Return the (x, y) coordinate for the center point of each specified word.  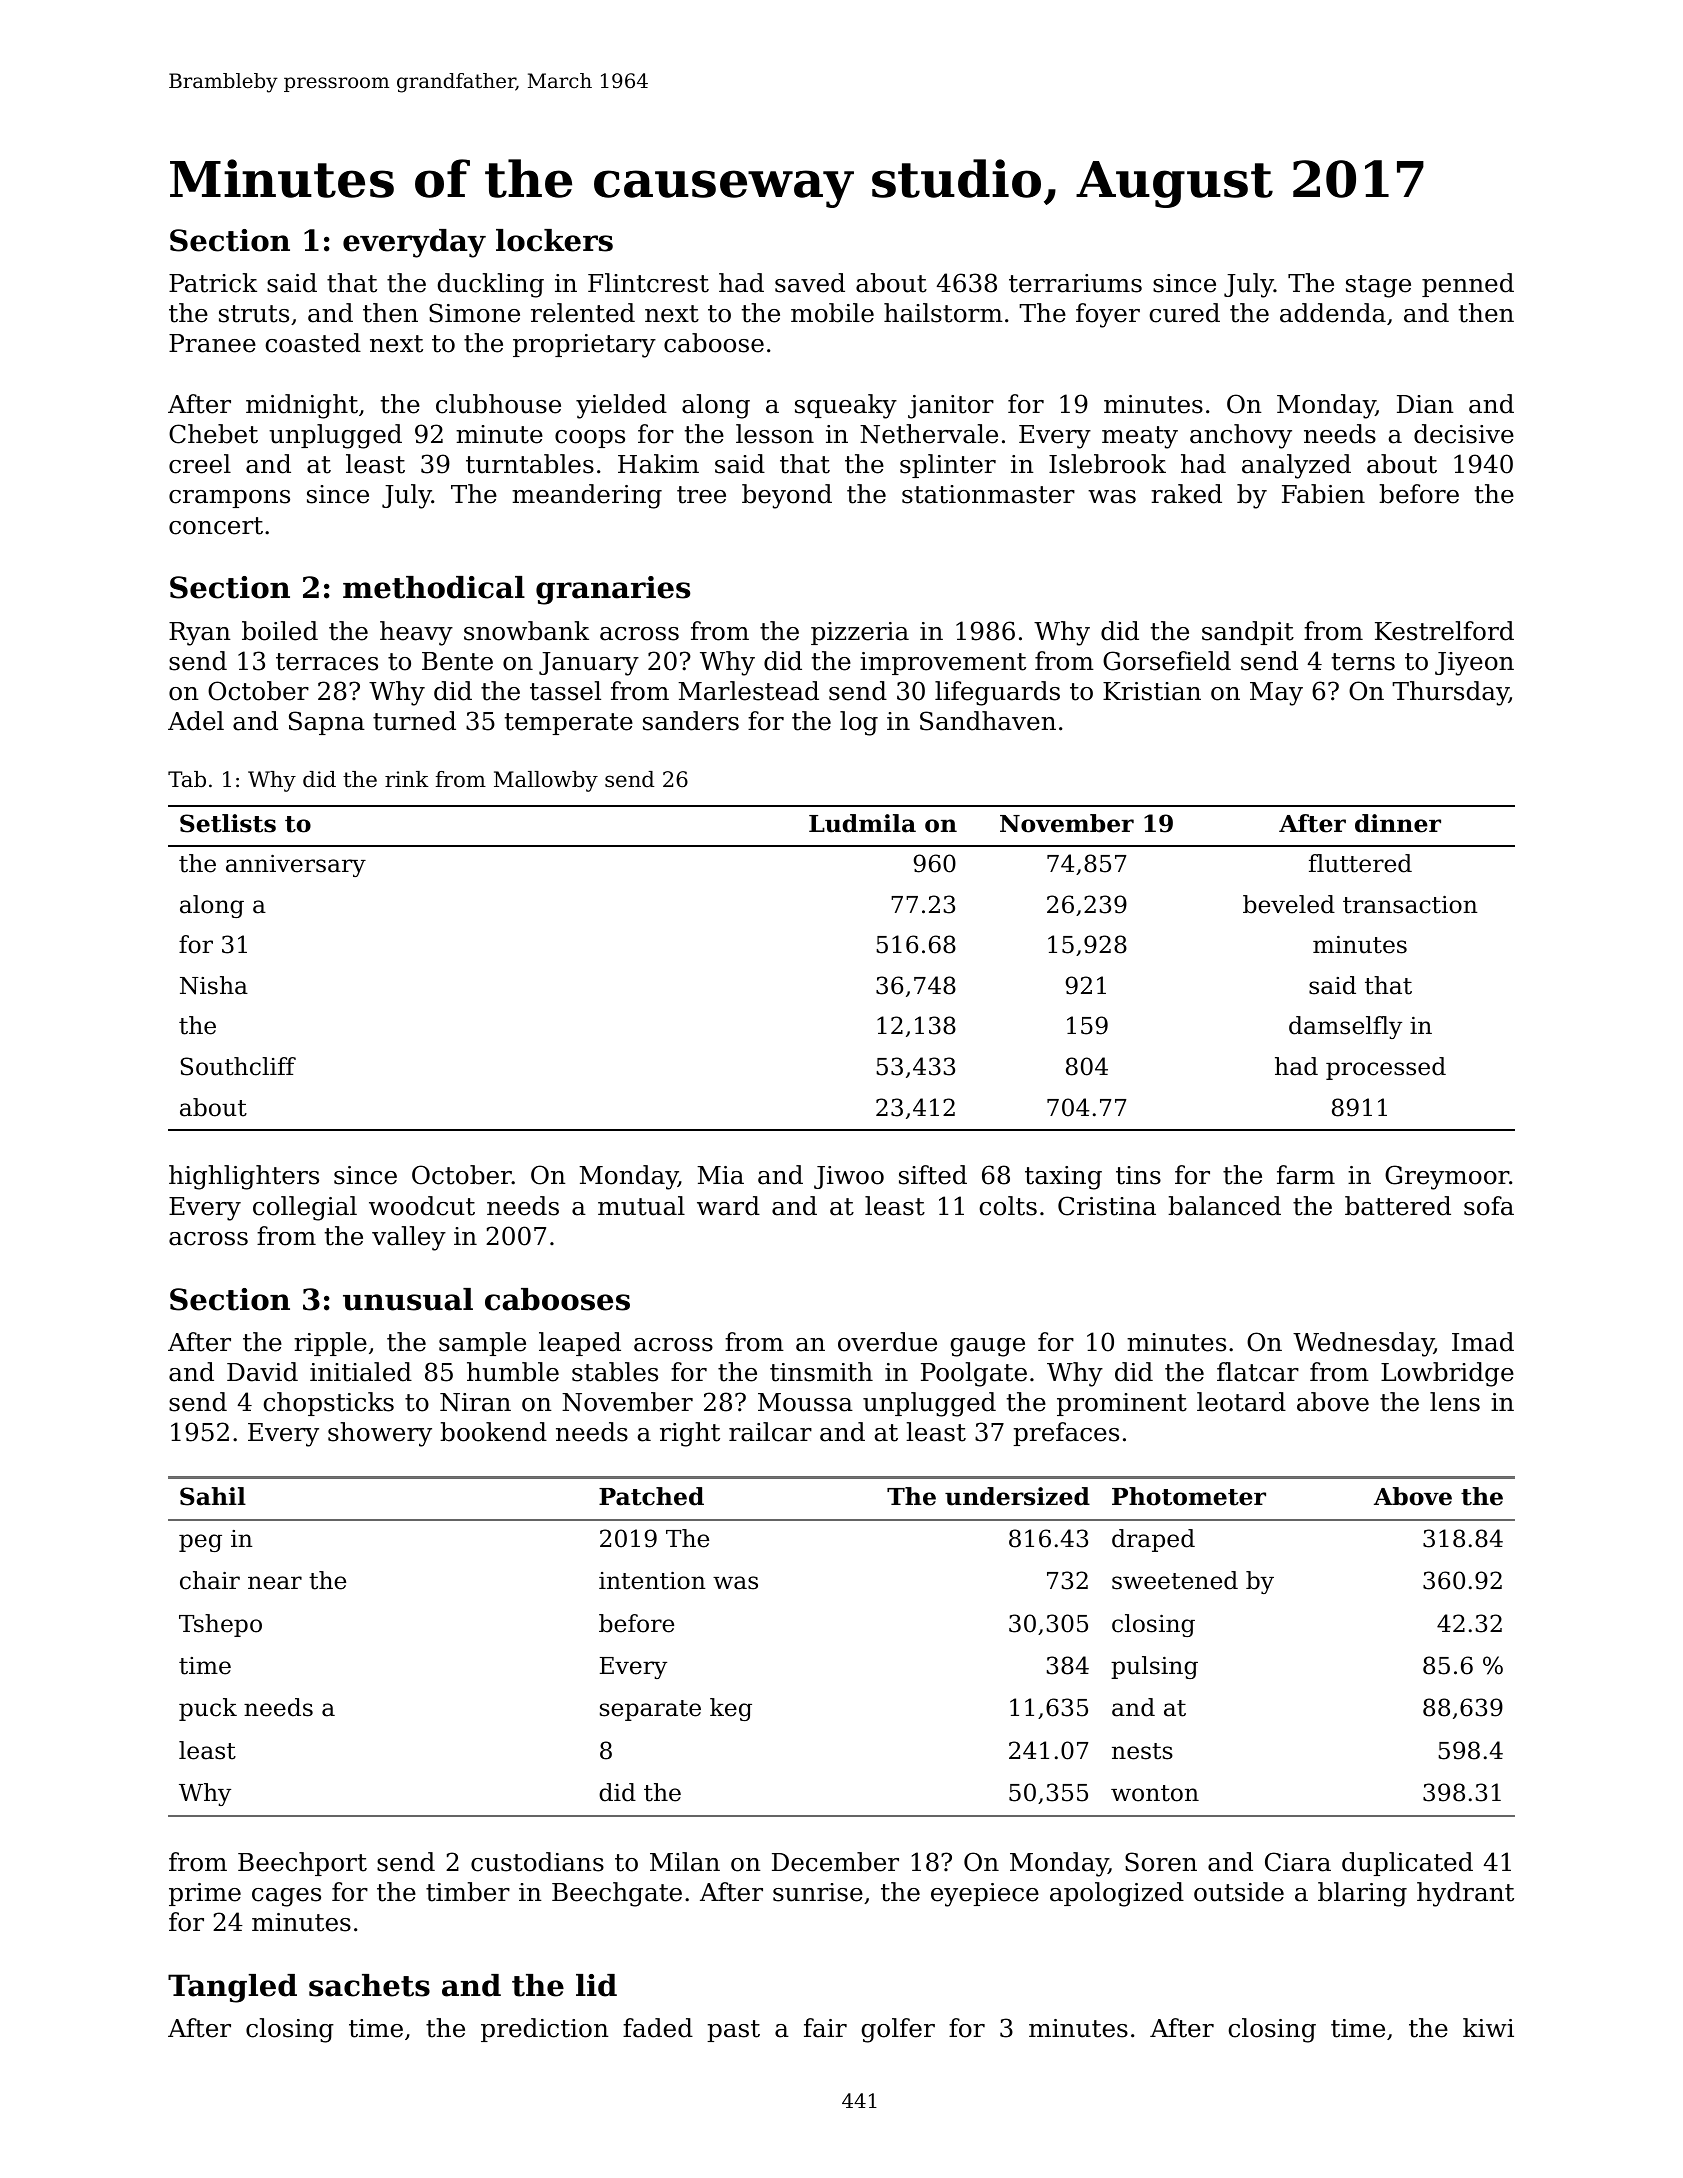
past (733, 2031)
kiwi (1488, 2027)
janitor (951, 407)
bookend (493, 1432)
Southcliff (238, 1066)
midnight (302, 406)
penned (1468, 285)
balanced (1224, 1206)
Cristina (1107, 1206)
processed (1386, 1068)
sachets (369, 1985)
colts (1008, 1206)
